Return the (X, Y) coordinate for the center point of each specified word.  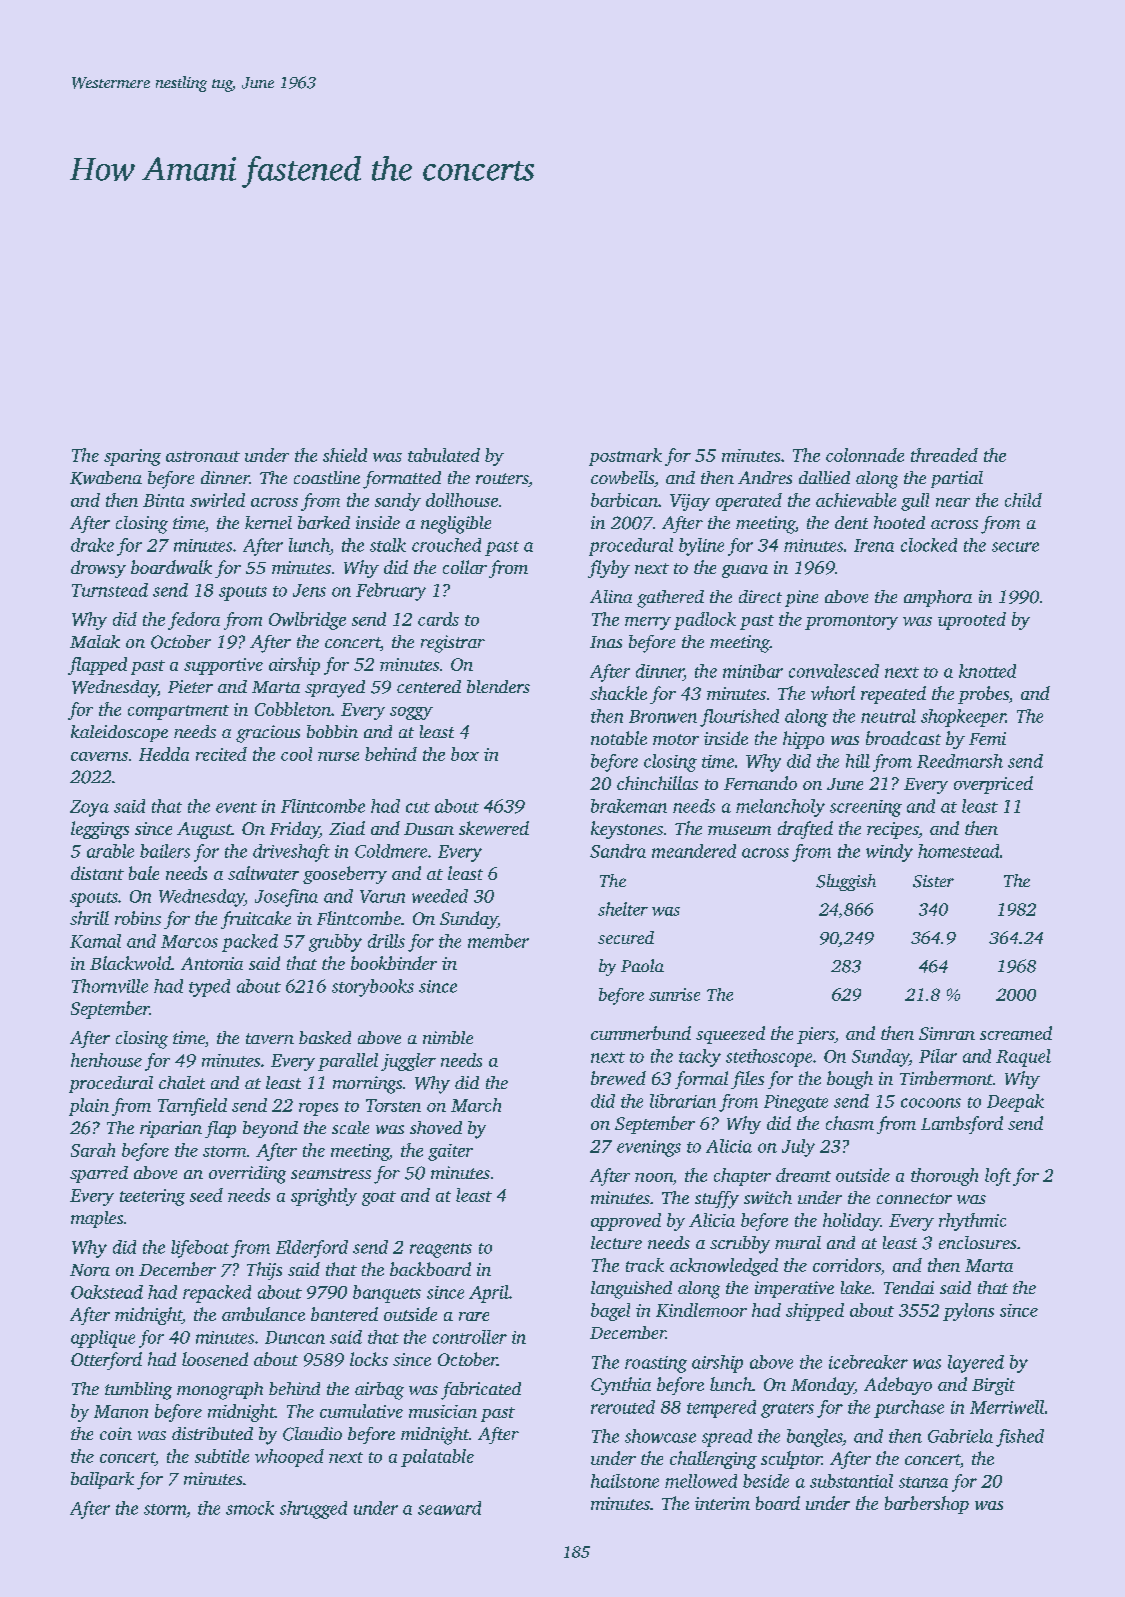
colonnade (865, 455)
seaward (449, 1508)
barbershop (927, 1505)
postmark (625, 457)
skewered (494, 828)
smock (250, 1508)
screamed (1016, 1033)
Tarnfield (192, 1107)
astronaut (203, 456)
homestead (958, 851)
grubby (335, 943)
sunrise (674, 994)
